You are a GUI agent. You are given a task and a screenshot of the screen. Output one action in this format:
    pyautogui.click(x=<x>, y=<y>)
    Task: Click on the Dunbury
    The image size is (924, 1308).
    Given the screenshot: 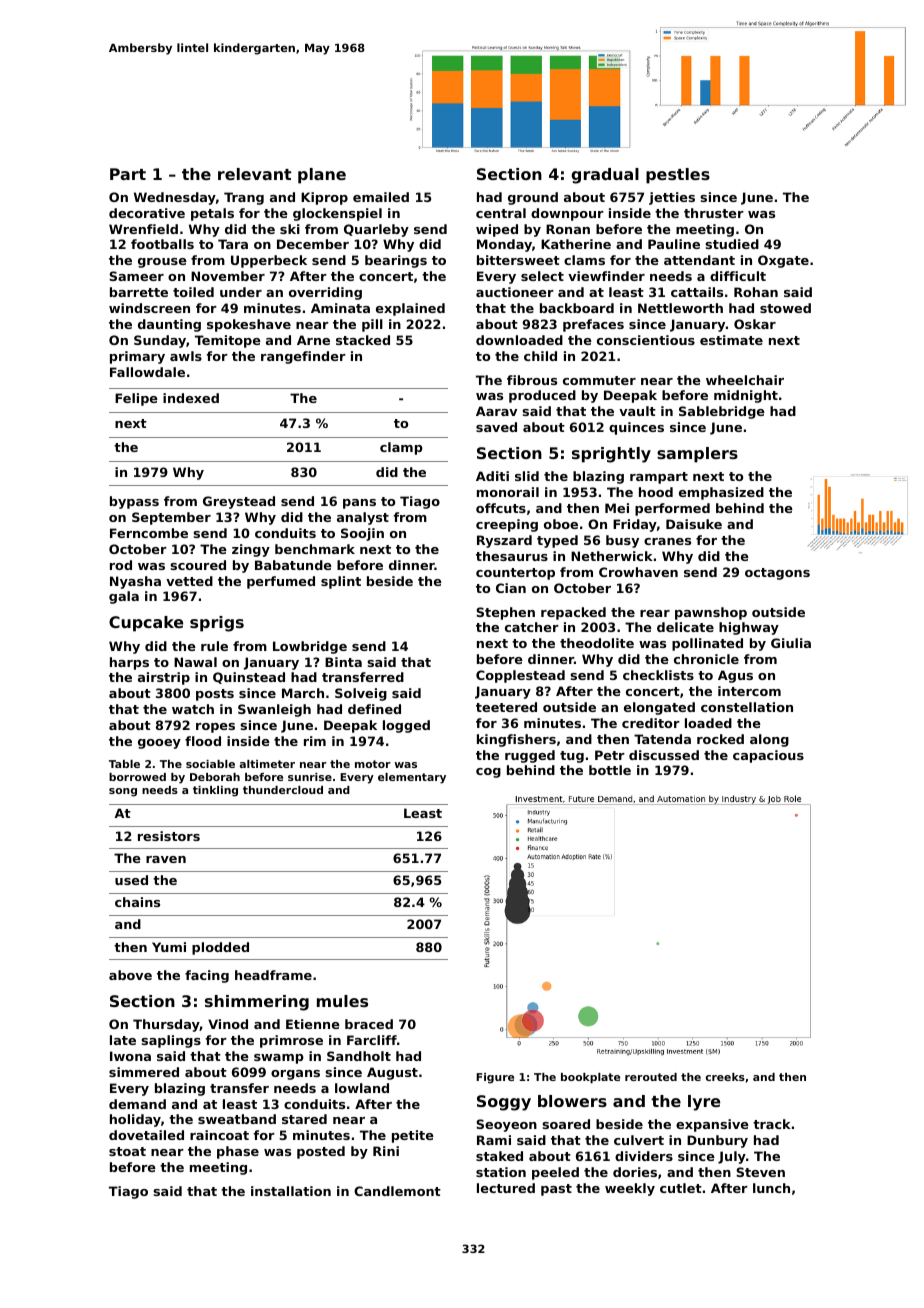 What is the action you would take?
    pyautogui.click(x=717, y=1141)
